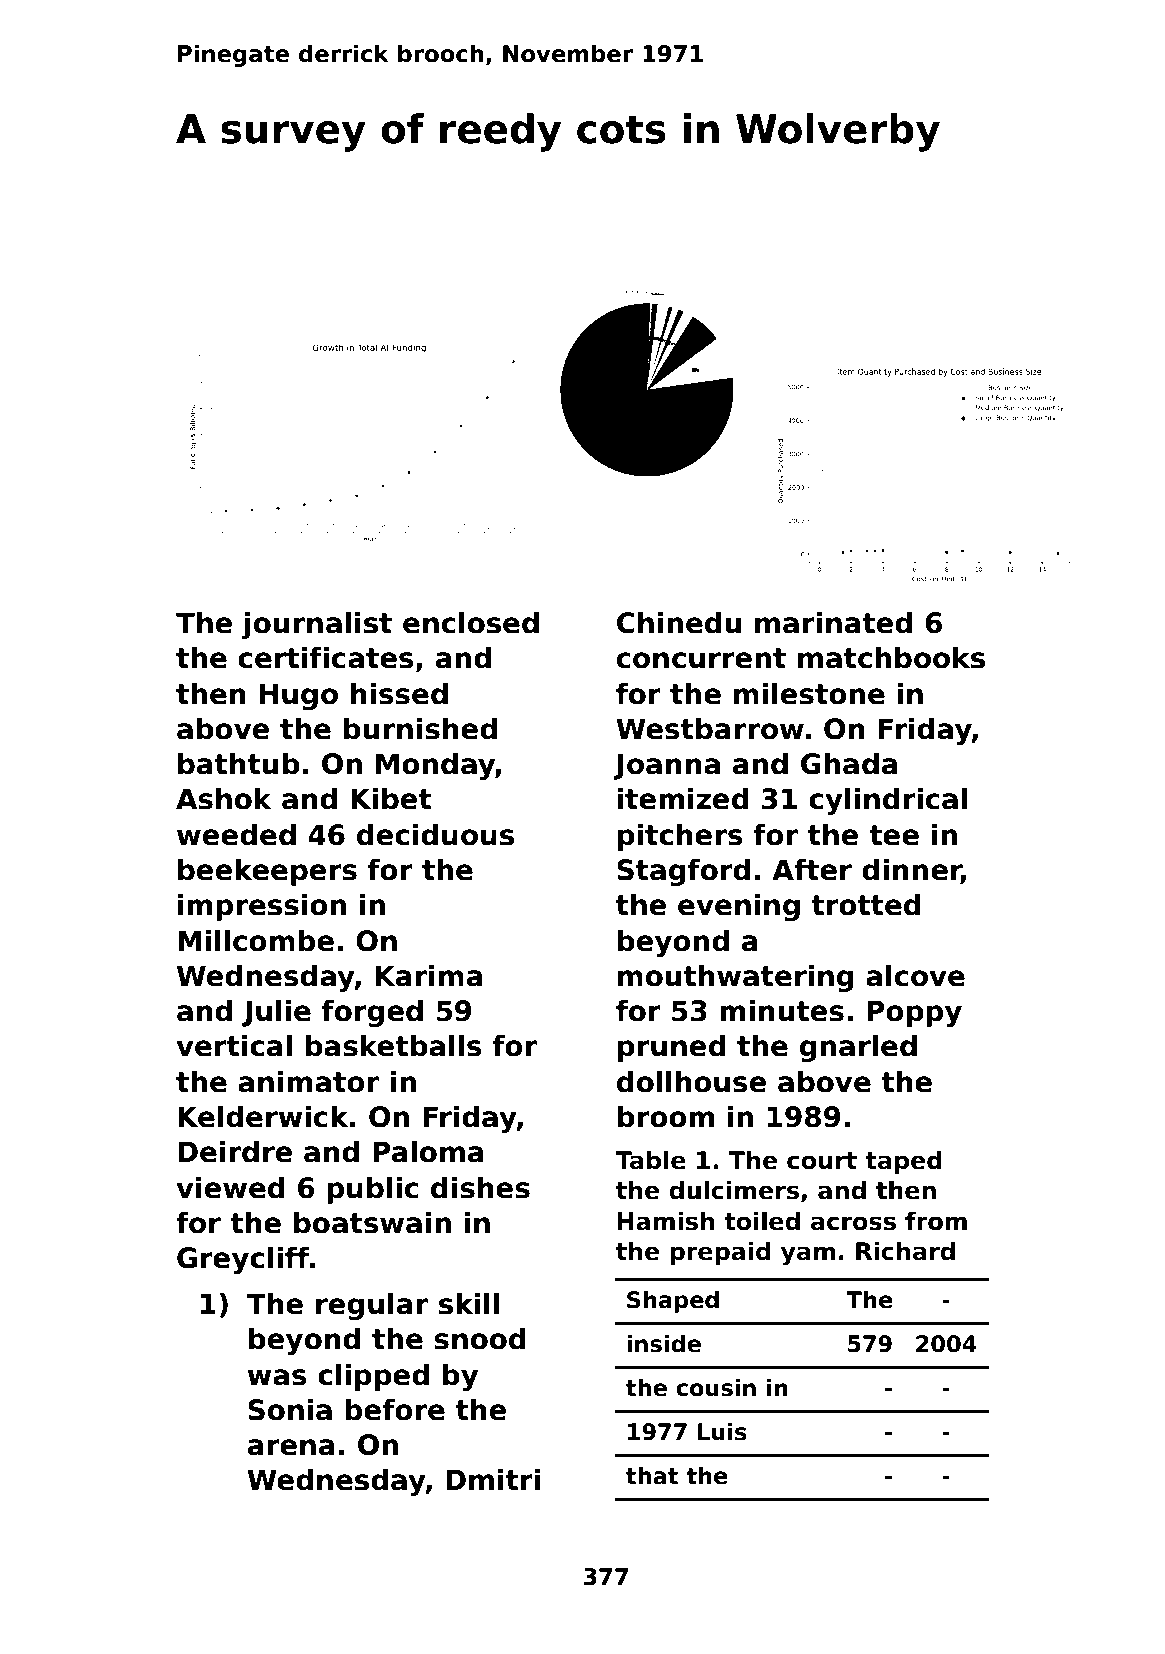  What do you see at coordinates (866, 904) in the document?
I see `trotted` at bounding box center [866, 904].
